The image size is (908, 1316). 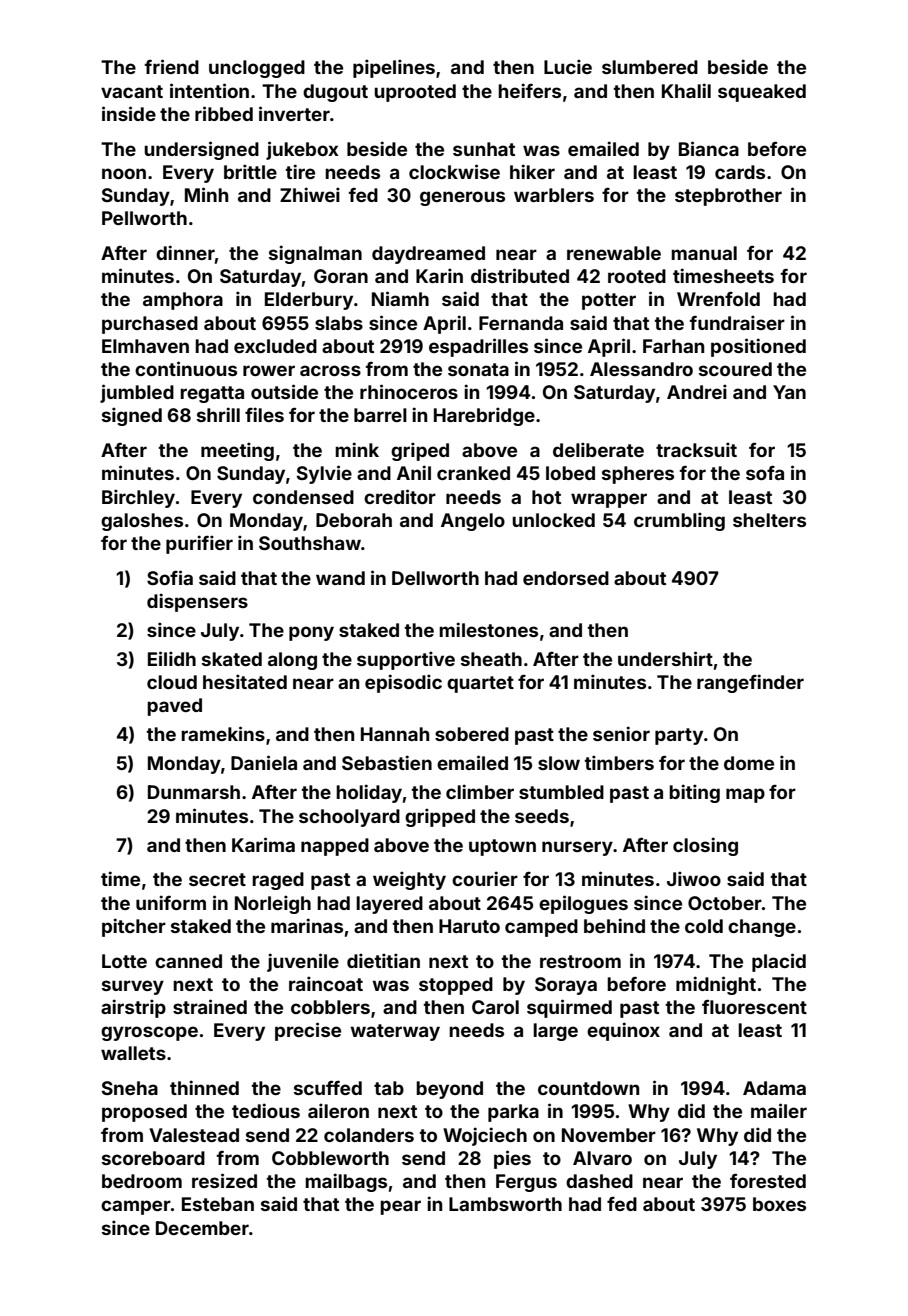 What do you see at coordinates (650, 67) in the screenshot?
I see `slumbered` at bounding box center [650, 67].
